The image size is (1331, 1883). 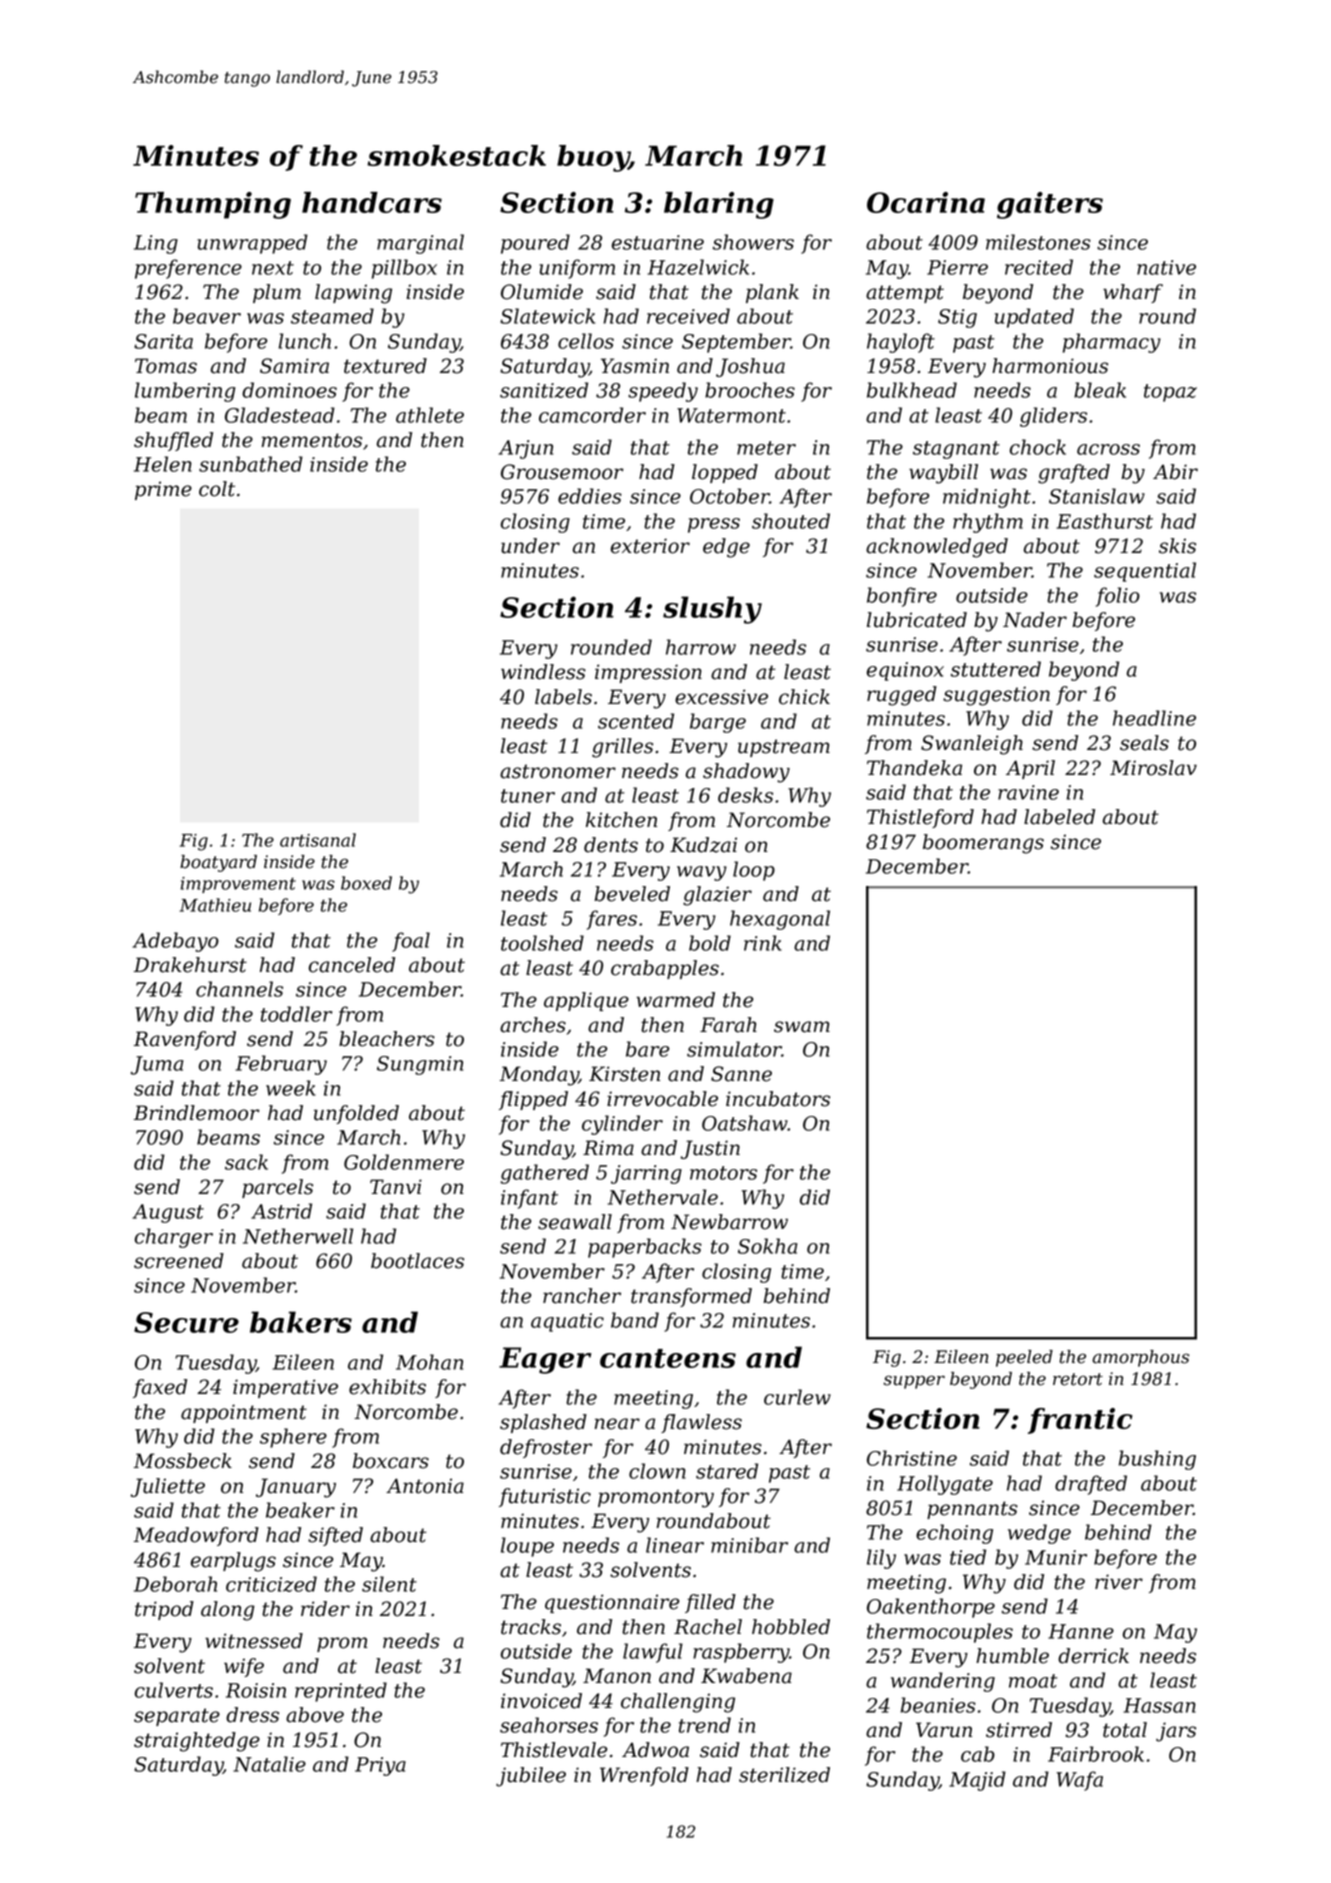 I want to click on transformed, so click(x=691, y=1297).
